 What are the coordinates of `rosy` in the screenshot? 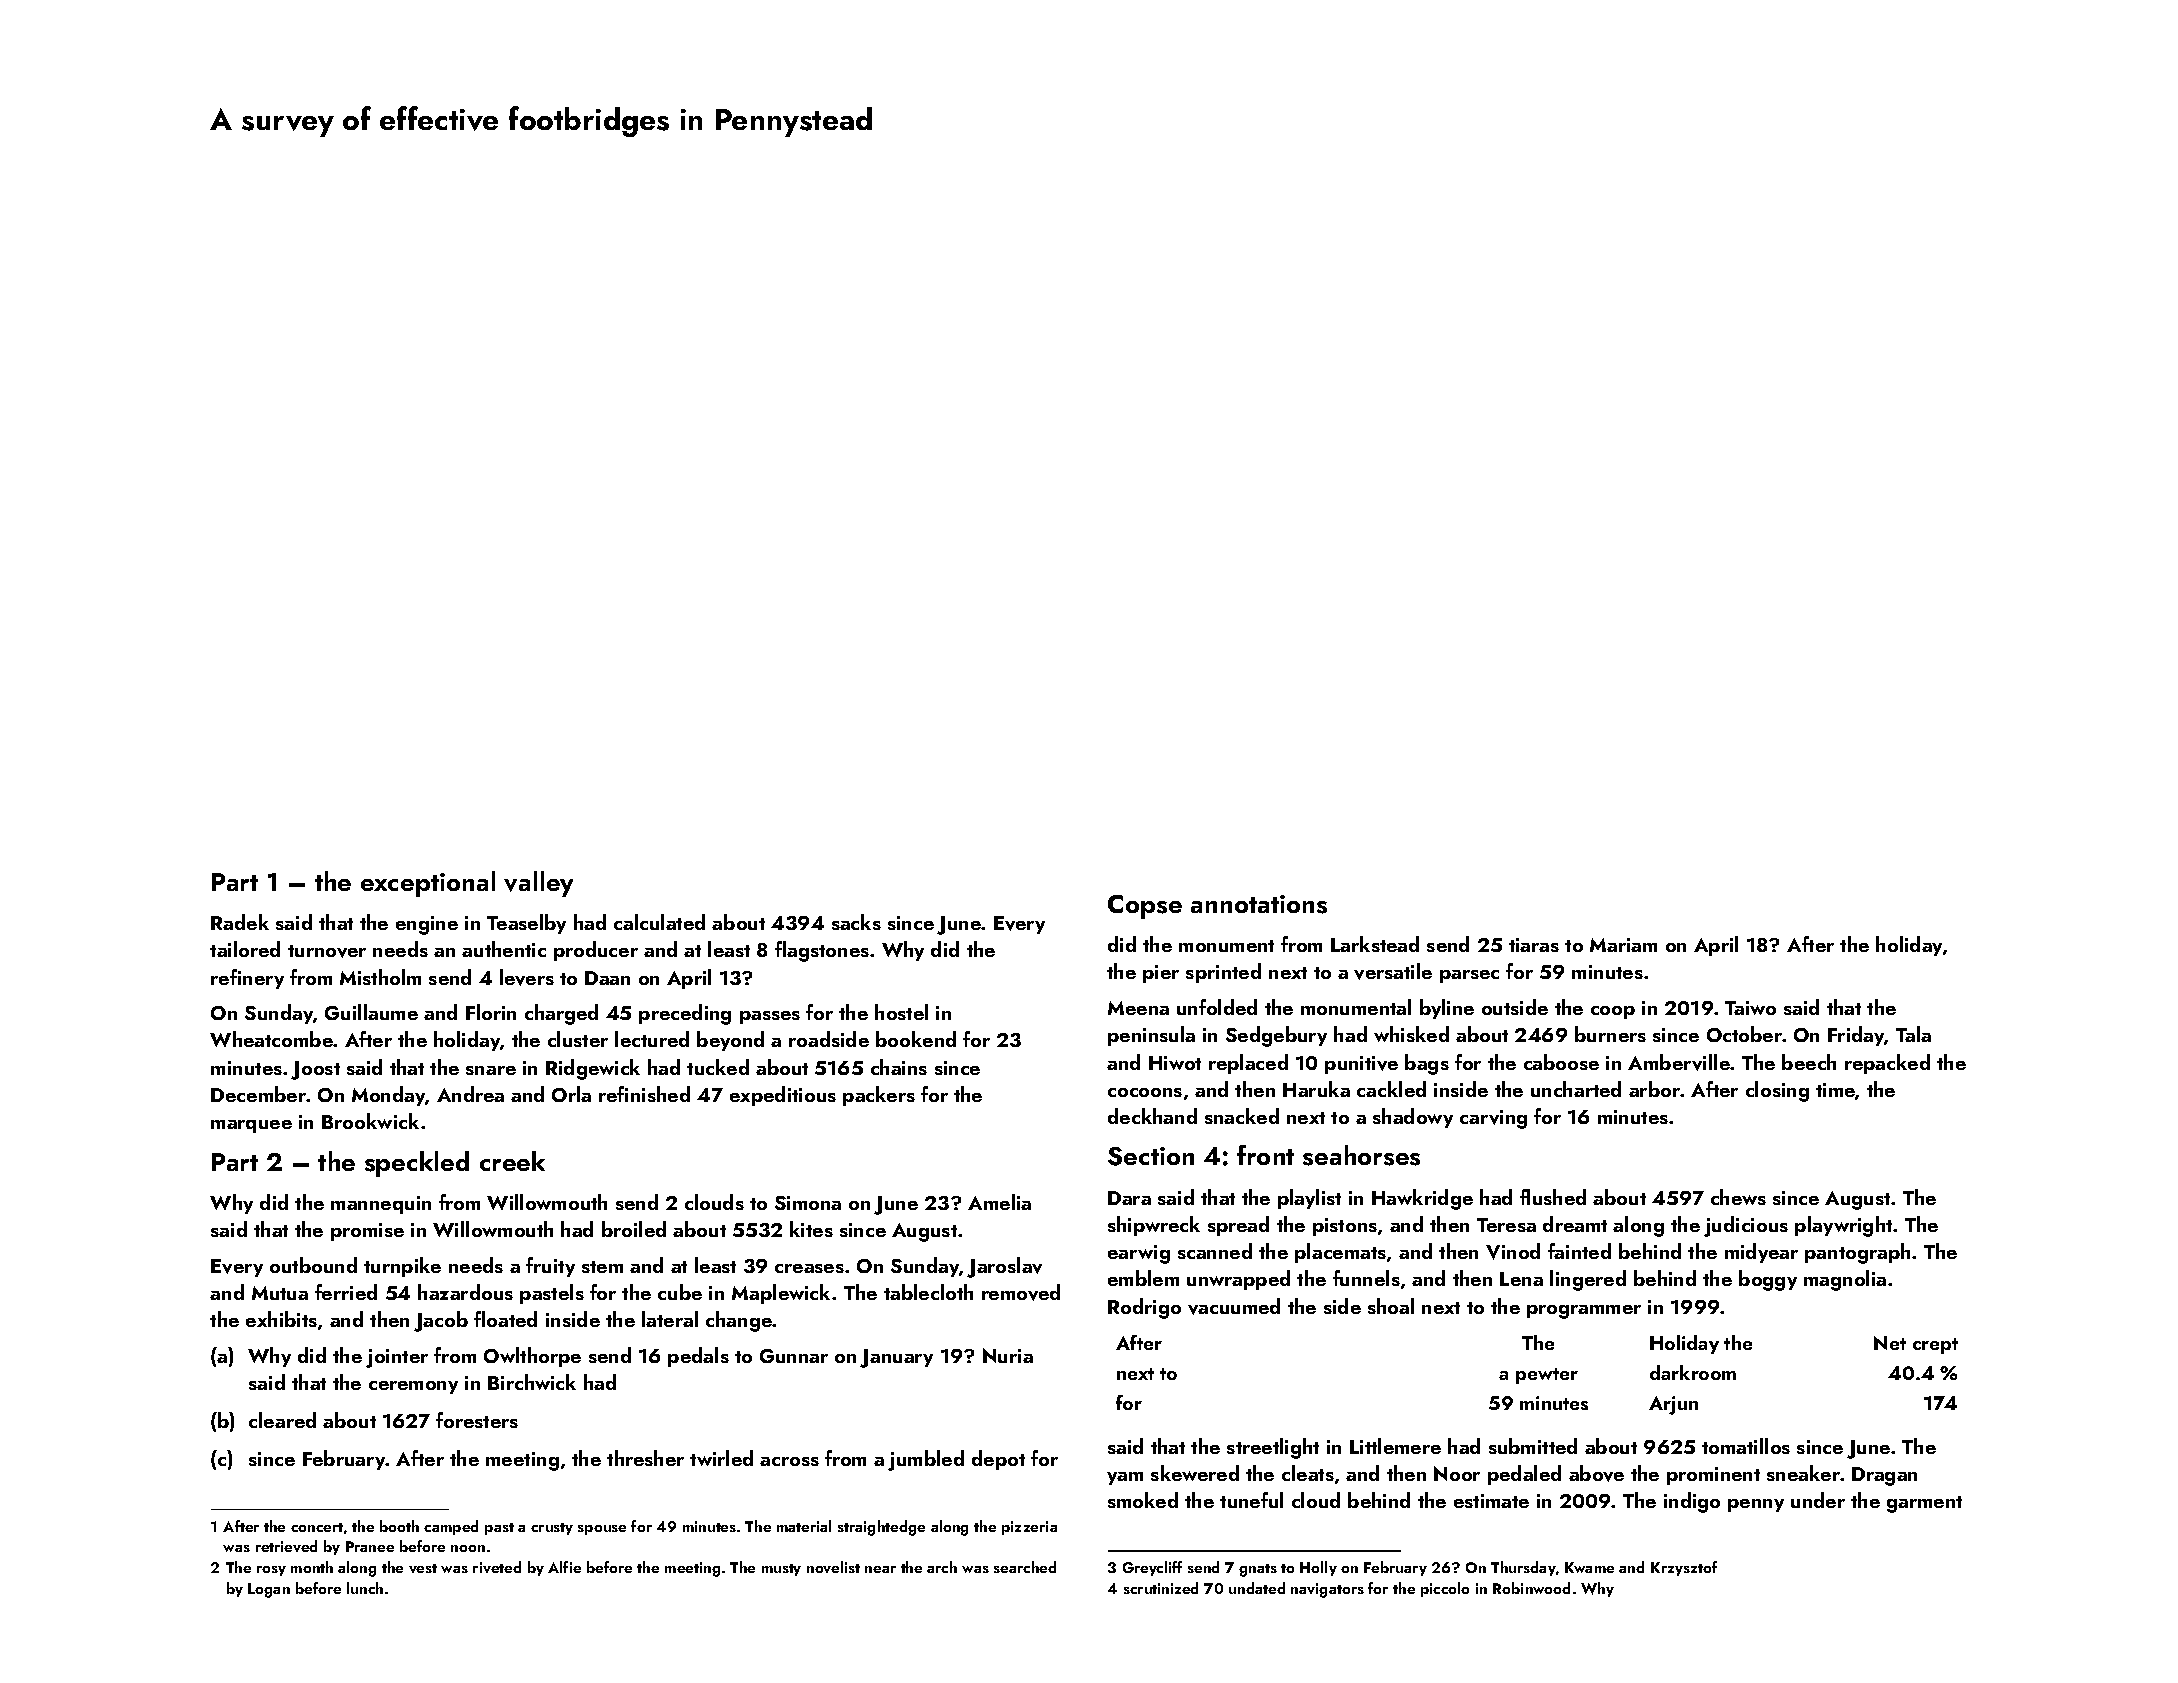 It's located at (271, 1571).
